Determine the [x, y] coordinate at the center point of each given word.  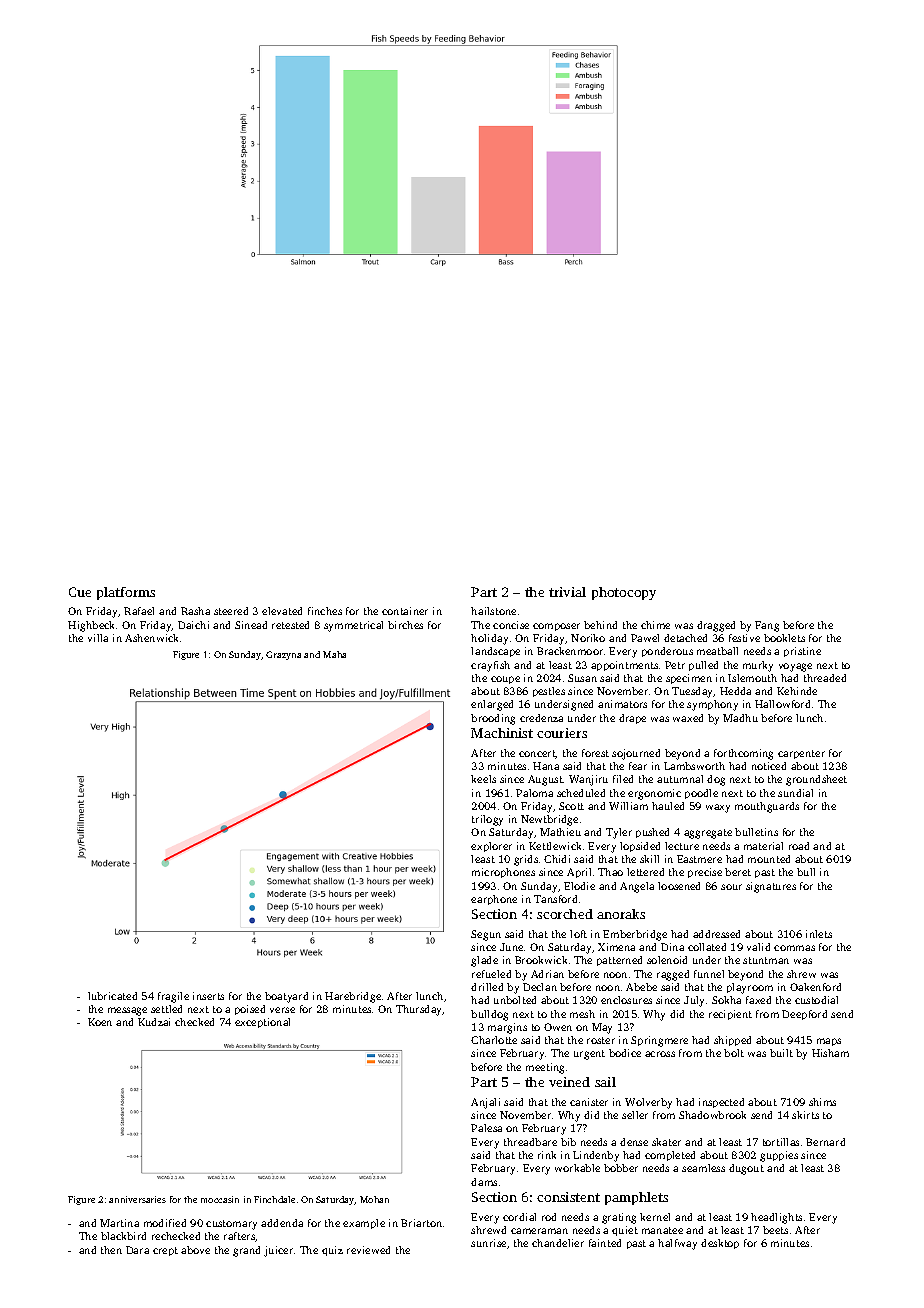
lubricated [112, 996]
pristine [802, 652]
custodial [816, 1000]
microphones [503, 873]
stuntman [766, 960]
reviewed [368, 1250]
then [111, 1250]
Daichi [193, 625]
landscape [495, 652]
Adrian [547, 974]
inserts [208, 996]
